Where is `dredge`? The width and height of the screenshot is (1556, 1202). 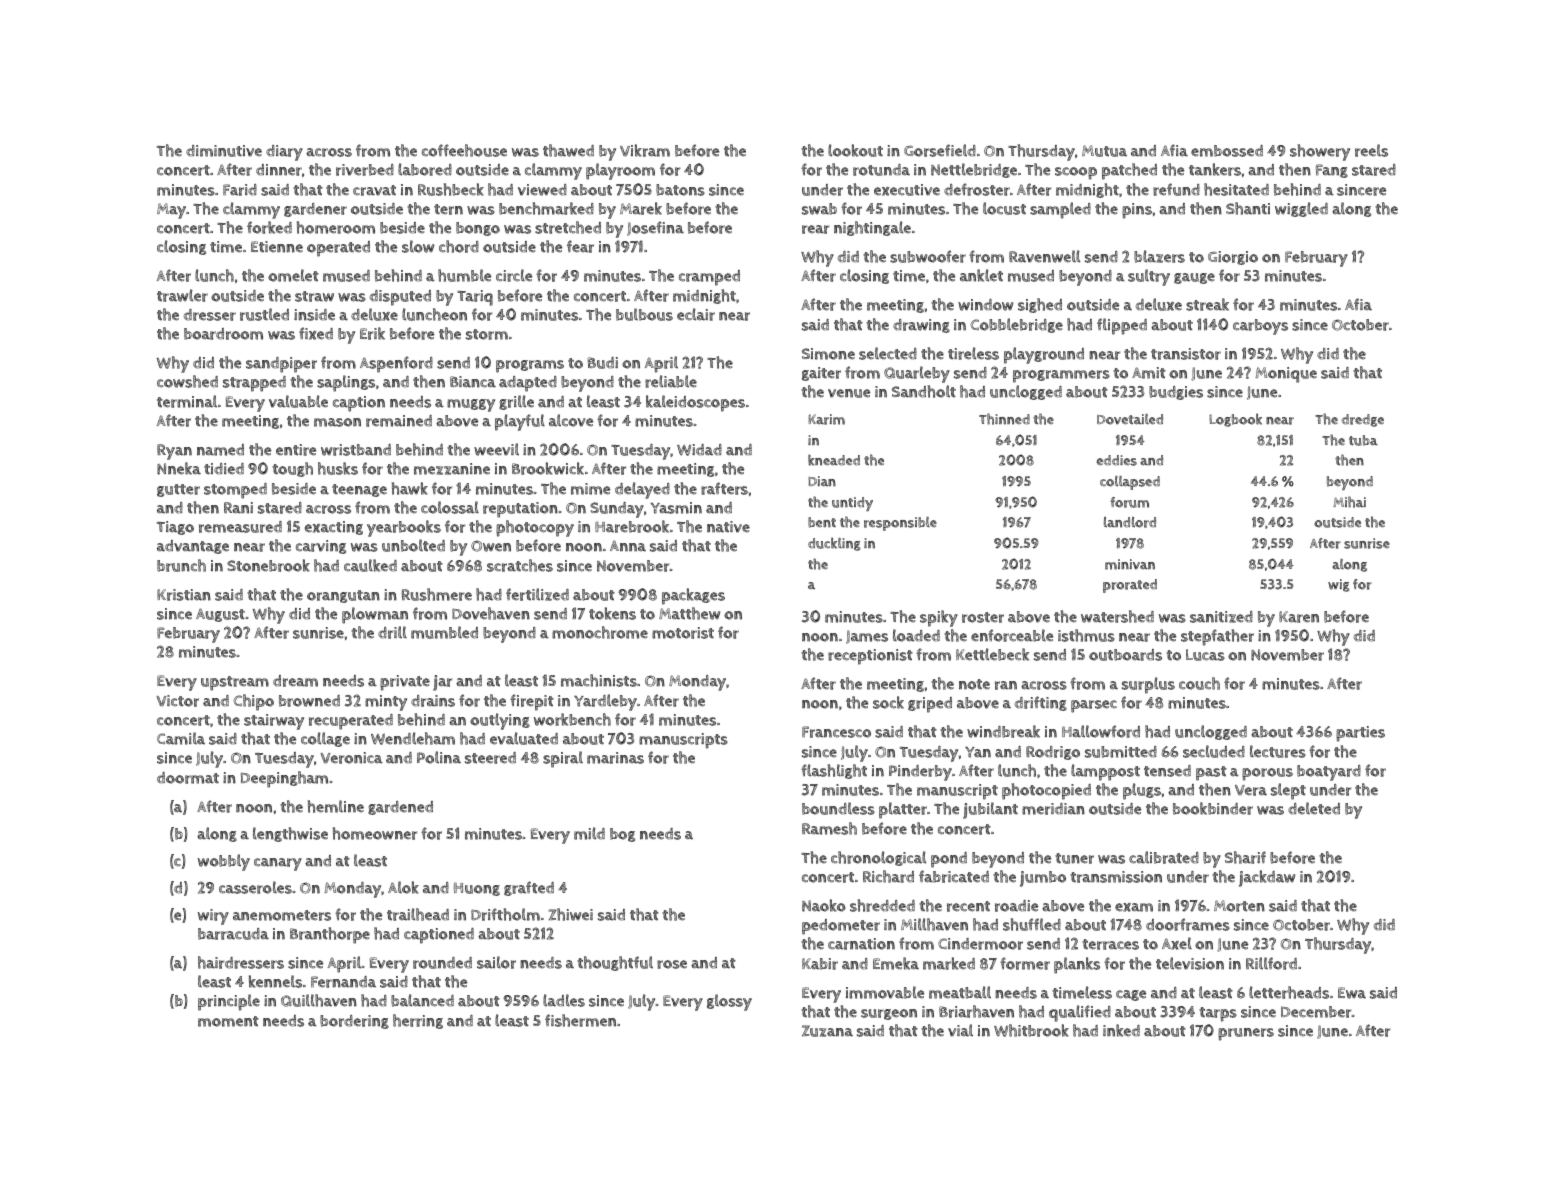 dredge is located at coordinates (1362, 420).
